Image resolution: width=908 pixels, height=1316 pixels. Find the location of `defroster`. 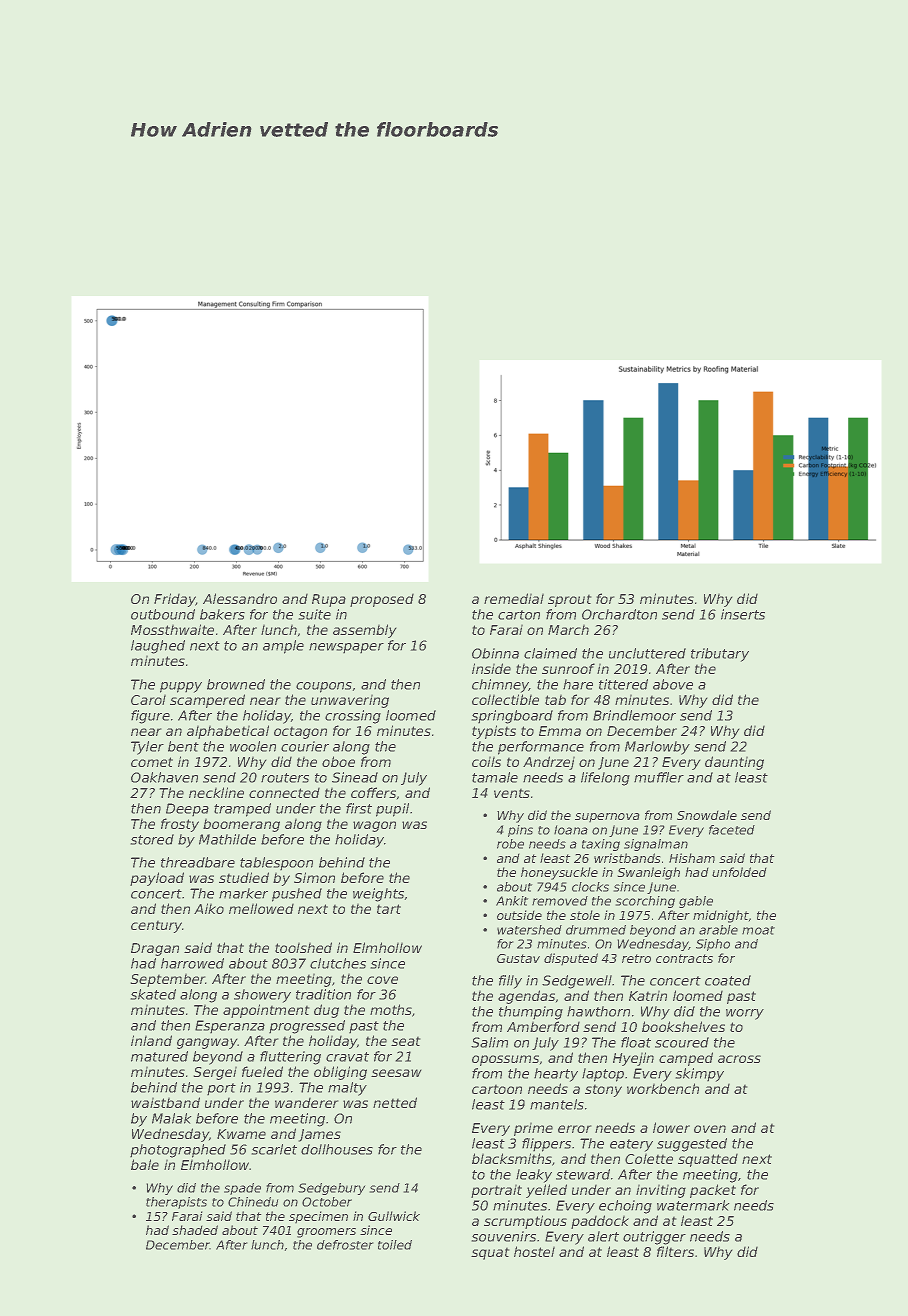

defroster is located at coordinates (345, 1245).
